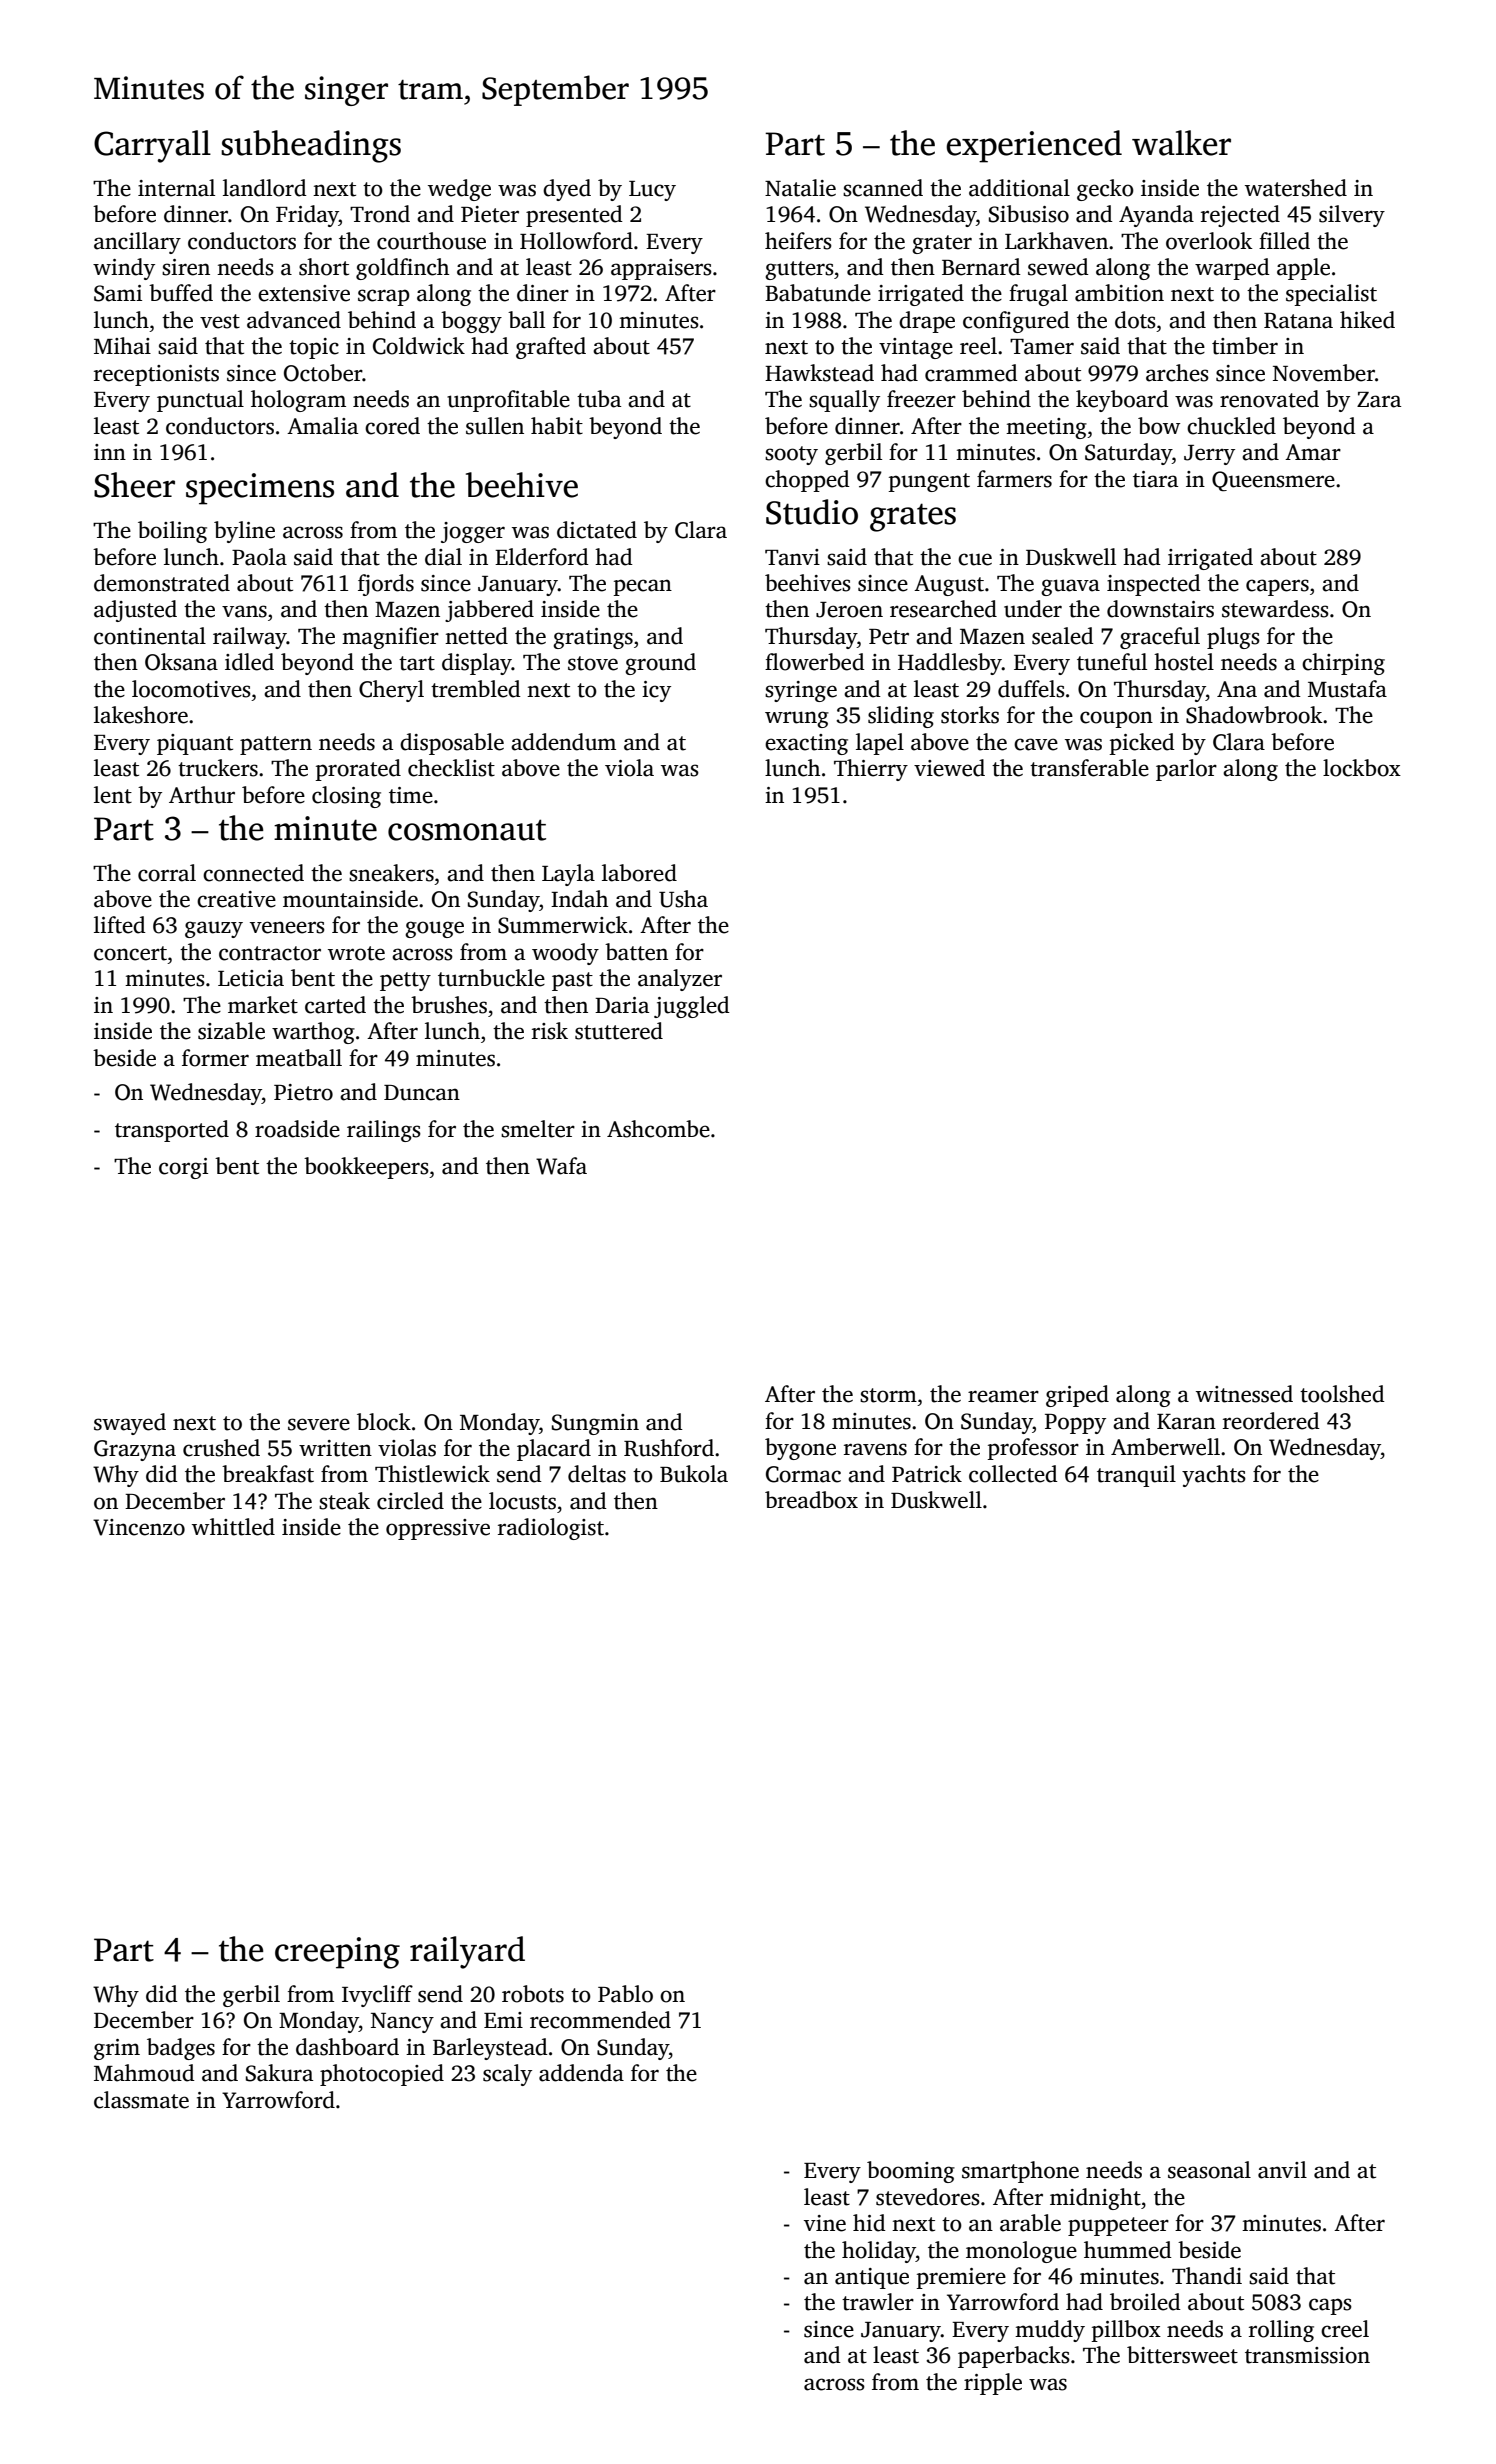  What do you see at coordinates (942, 244) in the page?
I see `grater` at bounding box center [942, 244].
